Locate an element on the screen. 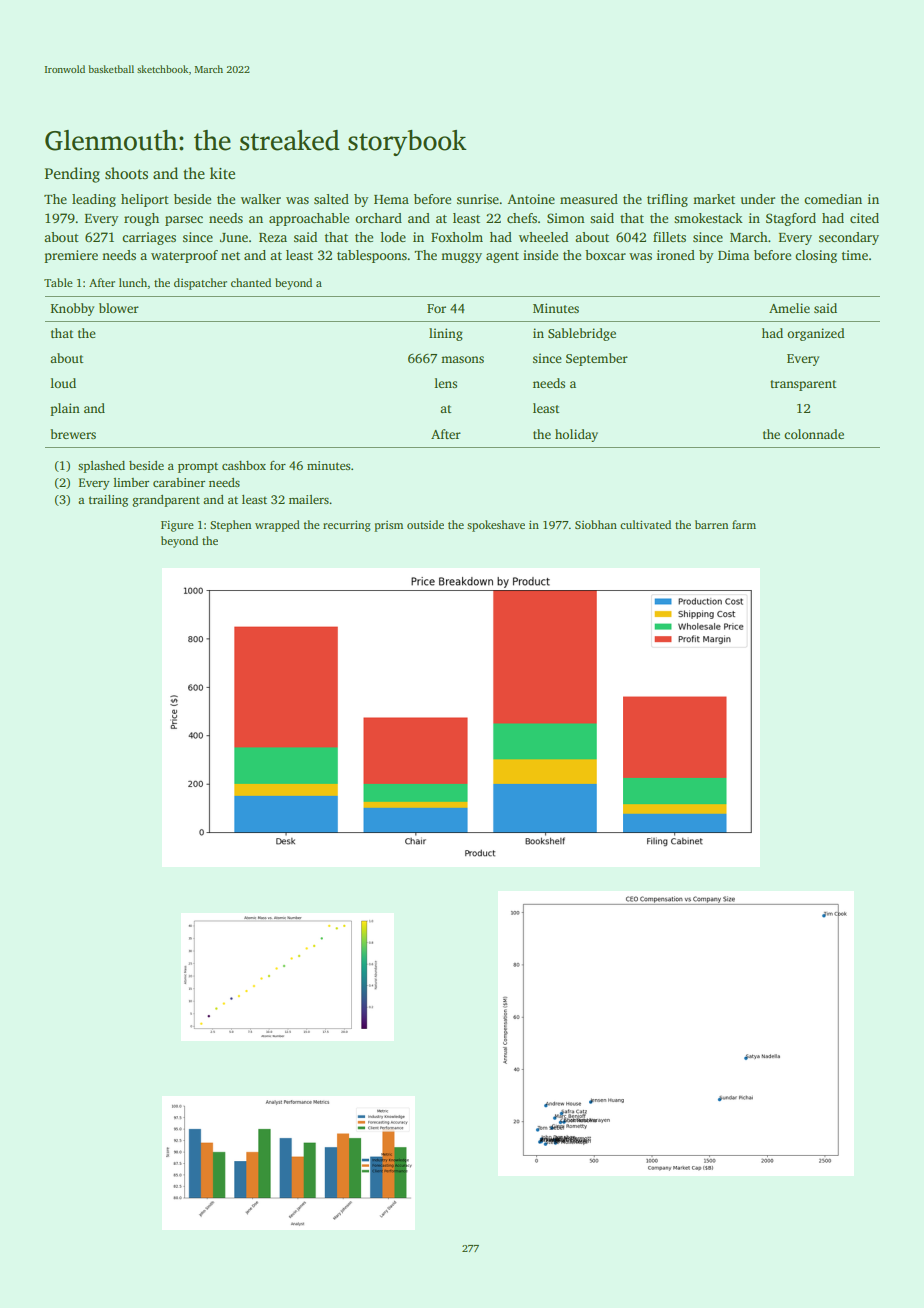 The height and width of the screenshot is (1308, 924). masons is located at coordinates (462, 359).
